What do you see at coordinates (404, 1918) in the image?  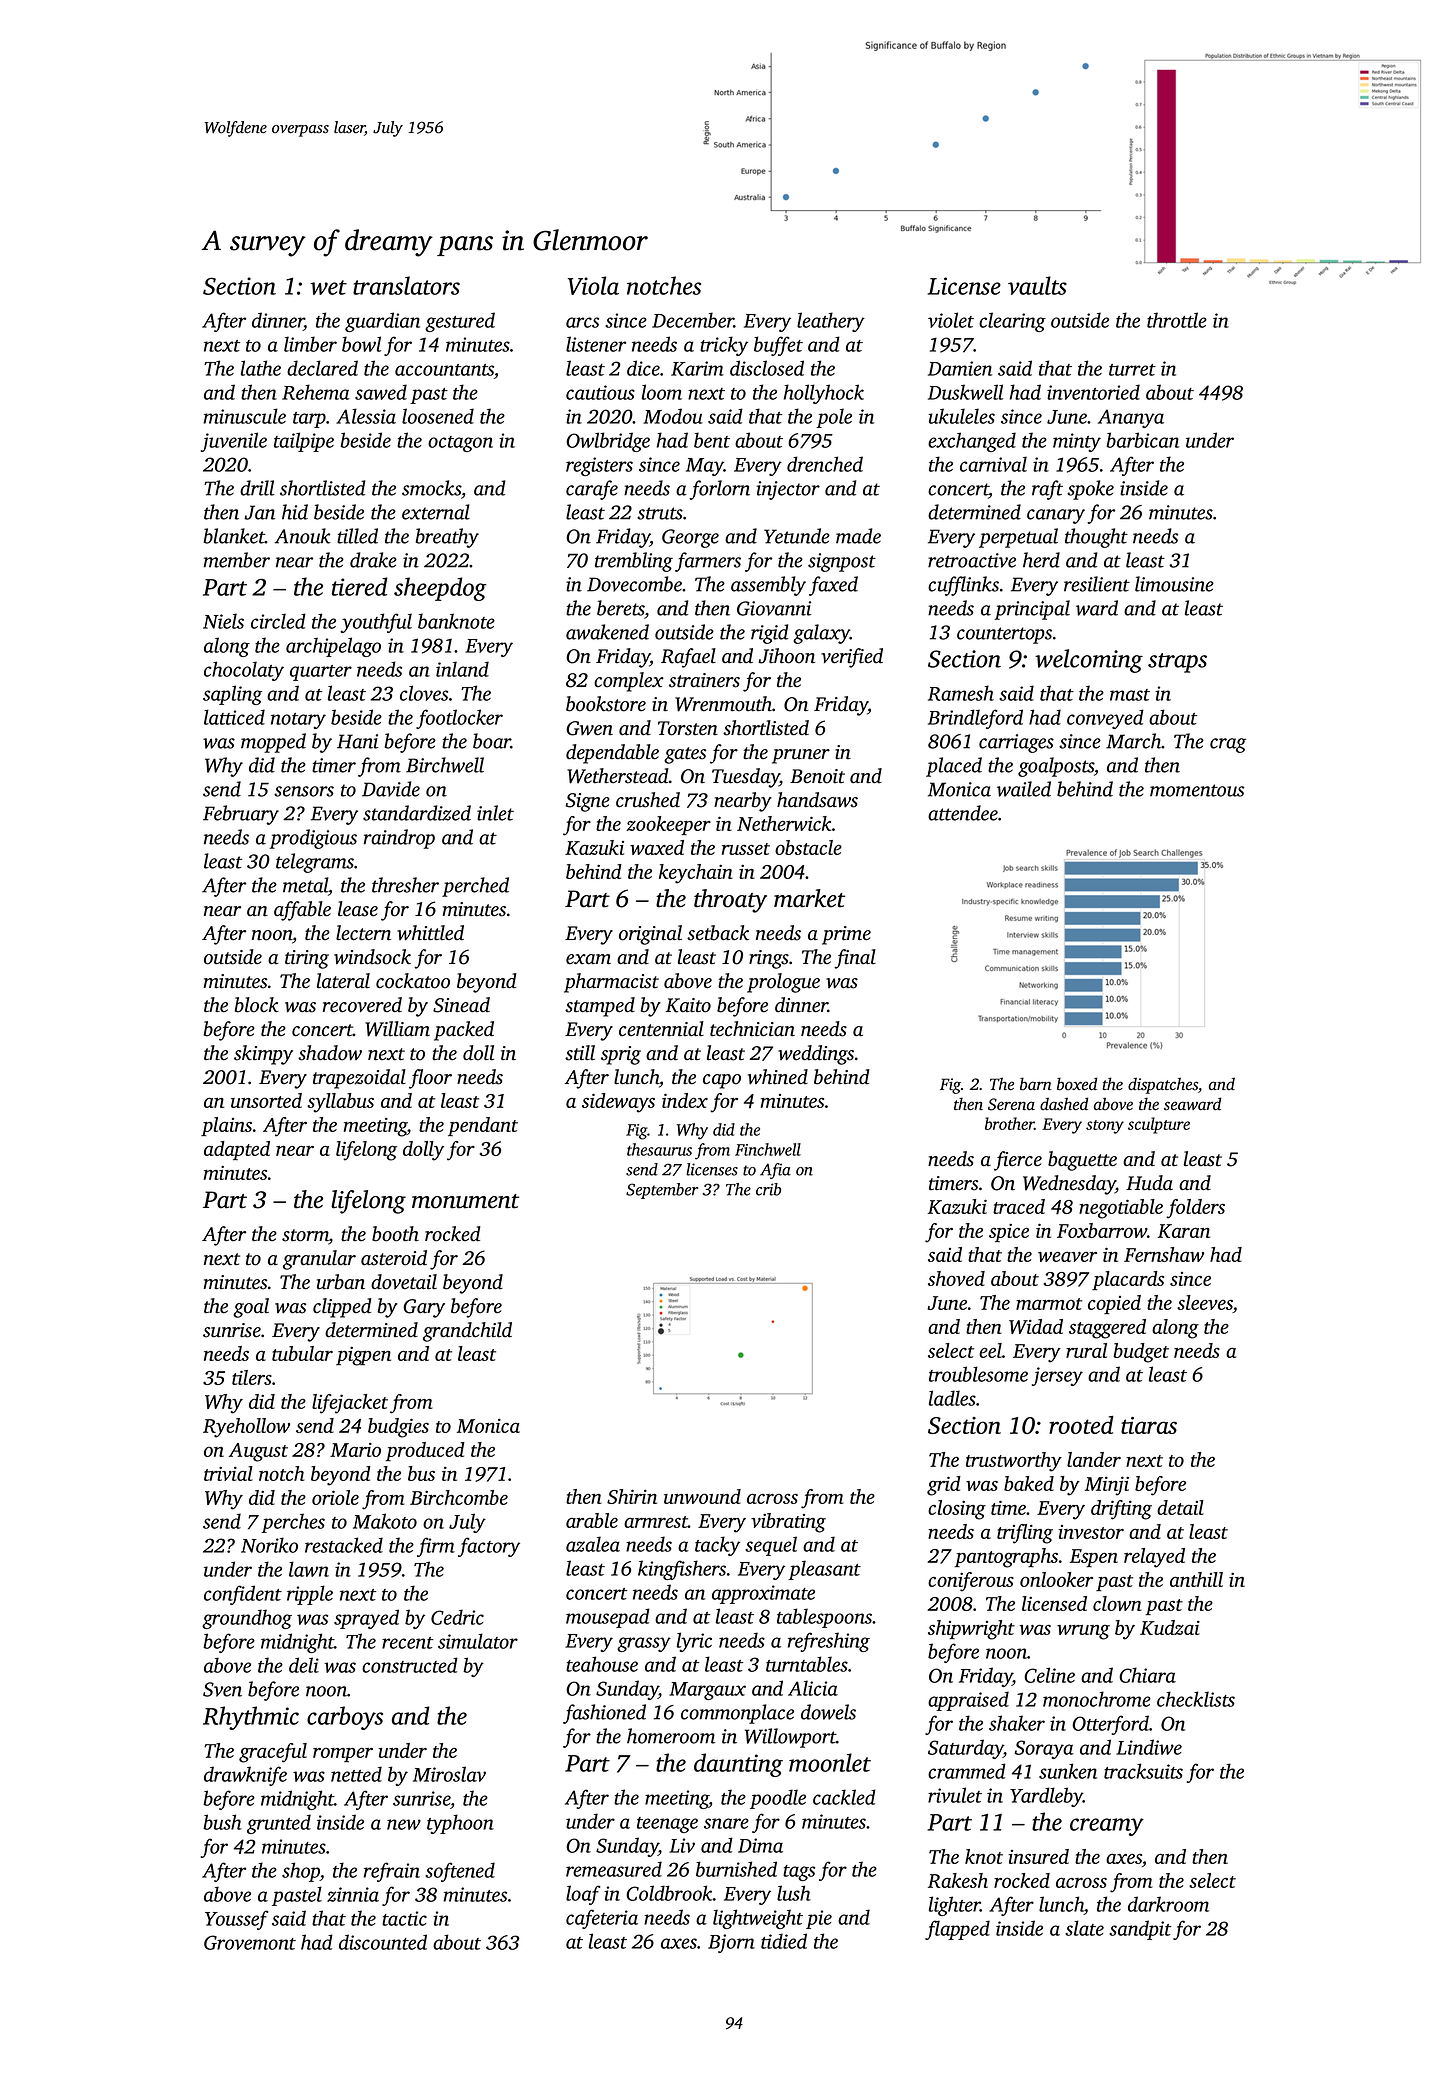 I see `tactic` at bounding box center [404, 1918].
